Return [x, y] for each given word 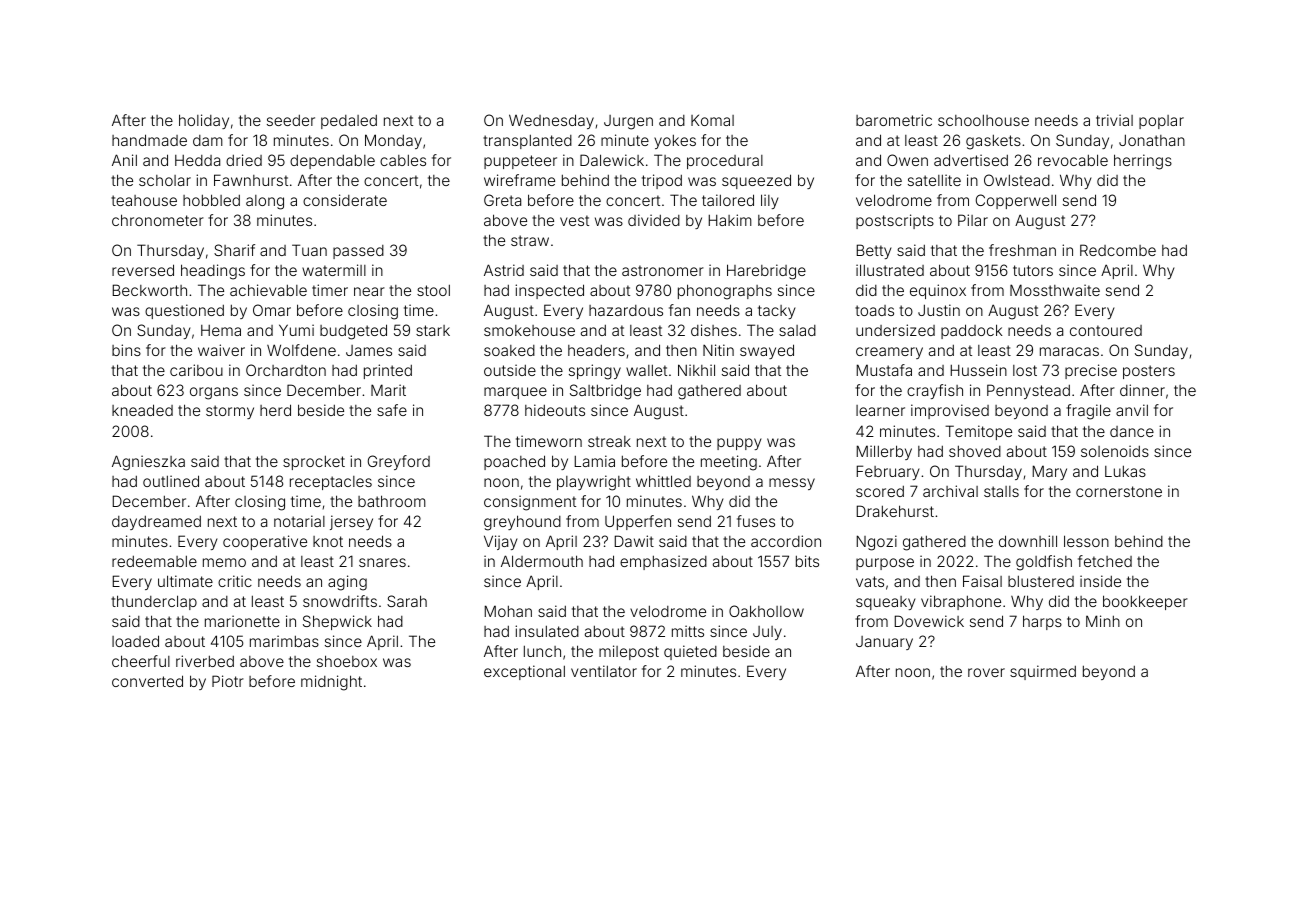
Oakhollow [766, 611]
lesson [1086, 541]
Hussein [978, 370]
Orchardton [286, 370]
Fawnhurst [251, 180]
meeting [729, 463]
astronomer [663, 270]
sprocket [314, 462]
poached [514, 462]
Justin [939, 310]
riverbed [205, 661]
